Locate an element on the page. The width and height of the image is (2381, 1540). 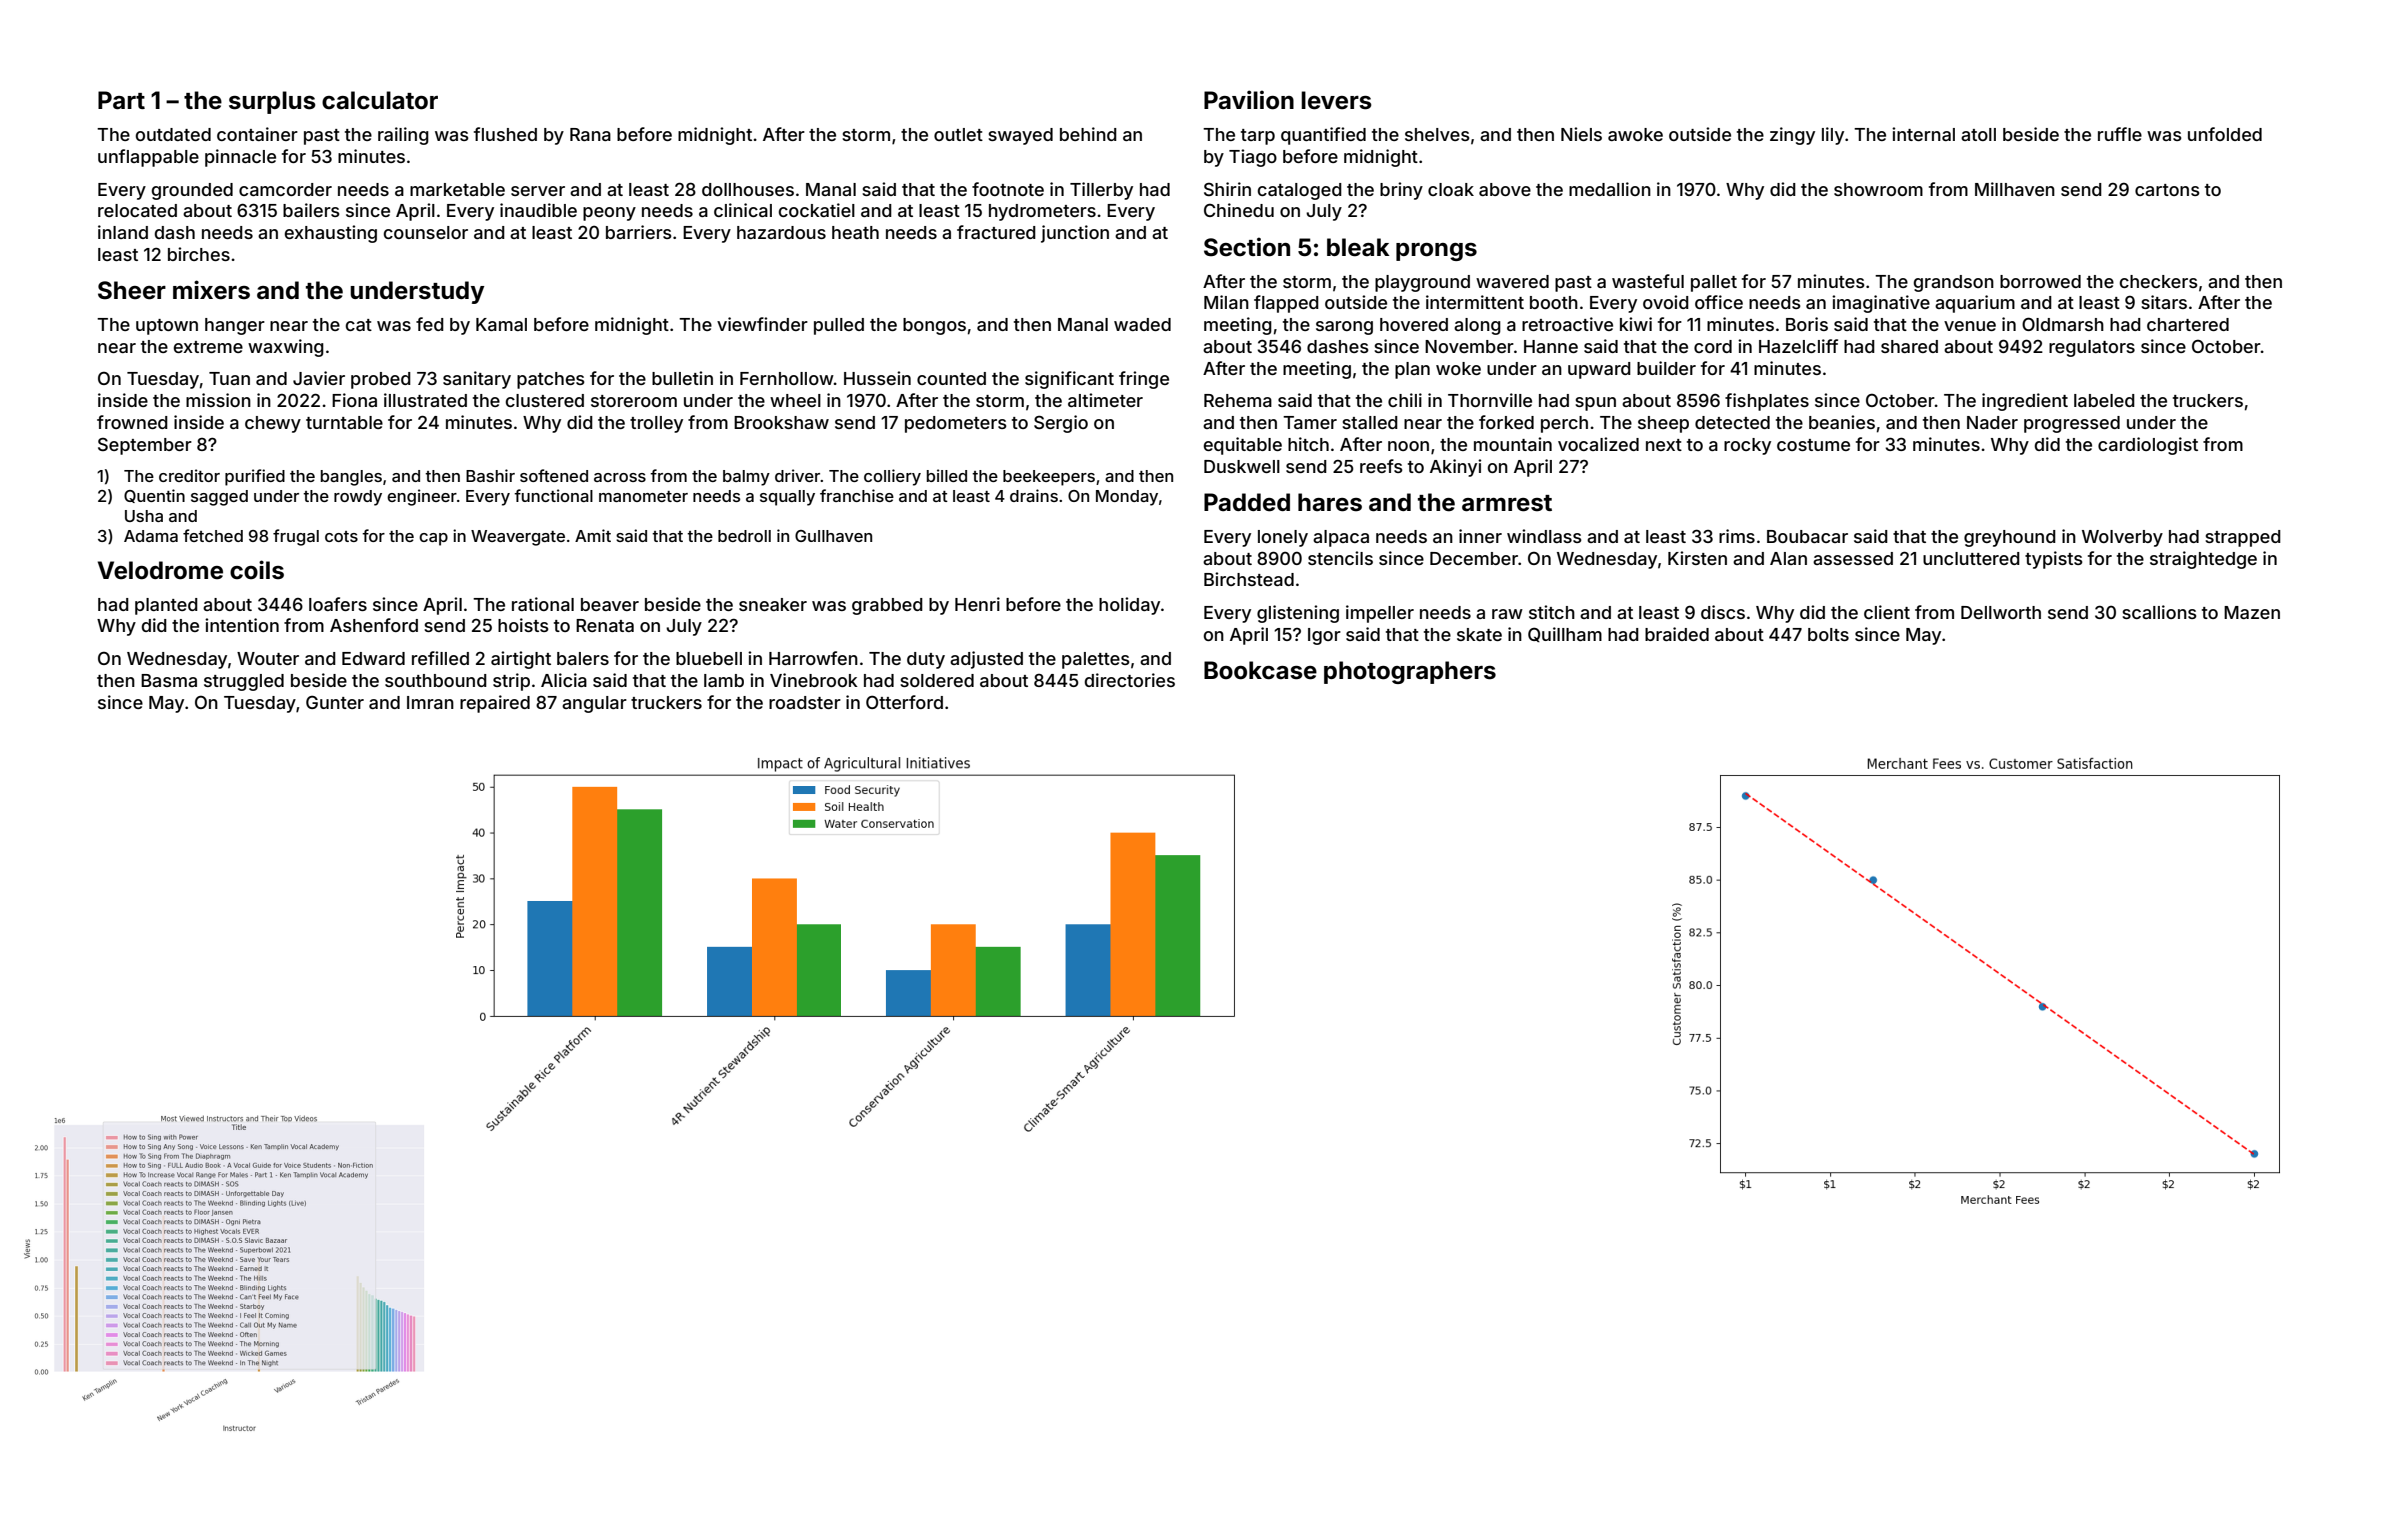
unfolded is located at coordinates (2225, 134).
